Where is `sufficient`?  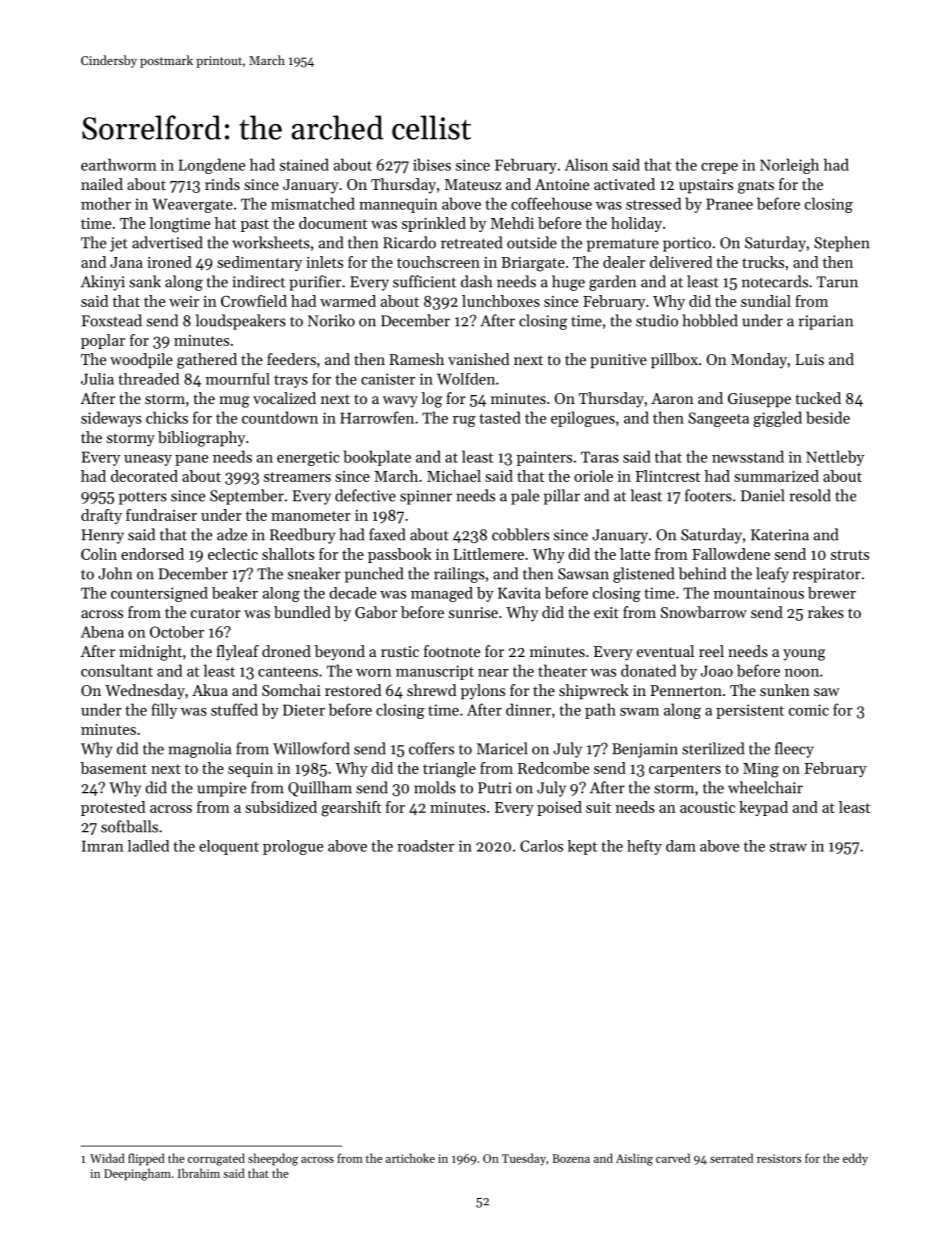 sufficient is located at coordinates (424, 281).
